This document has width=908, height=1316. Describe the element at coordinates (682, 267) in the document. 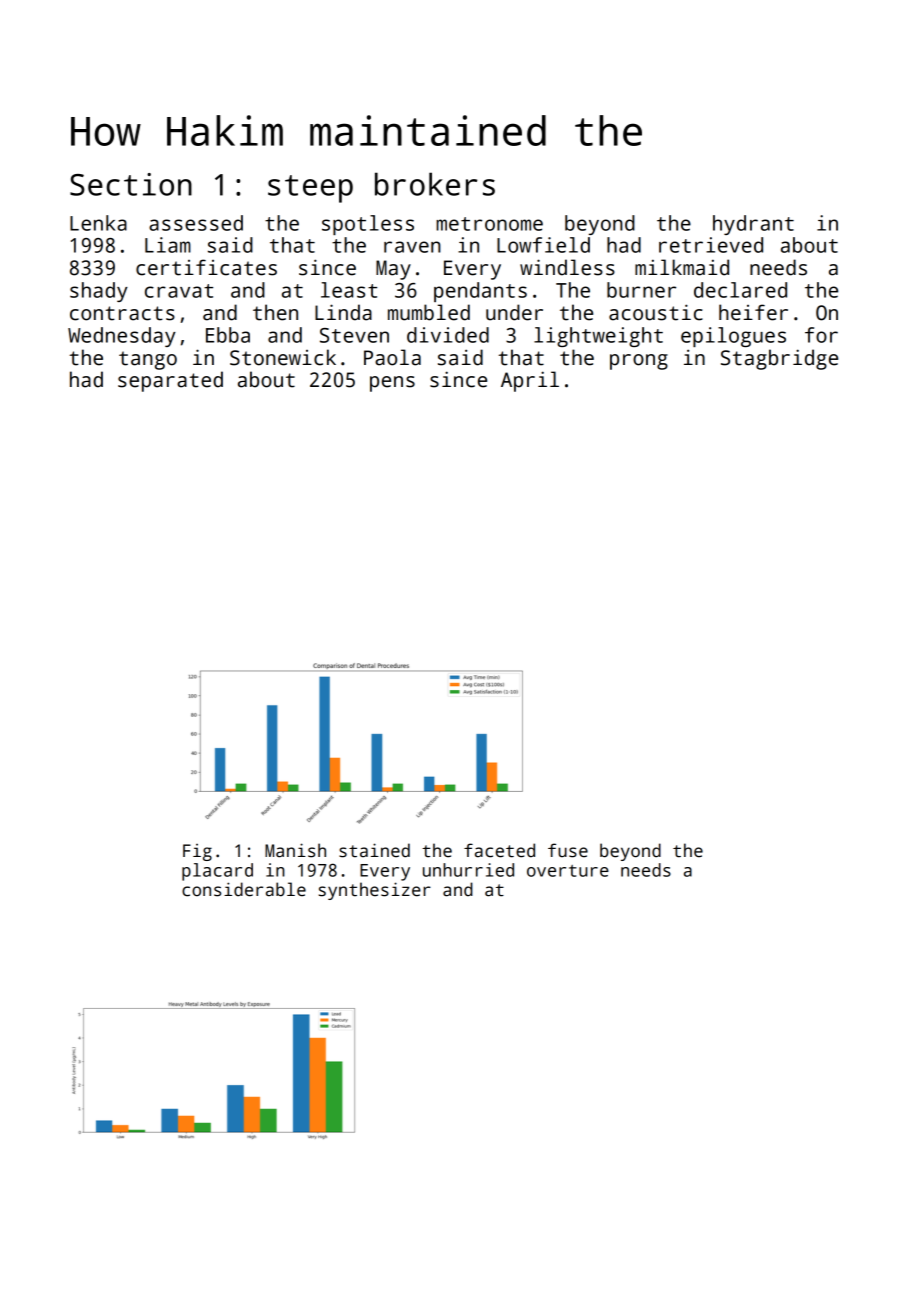

I see `milkmaid` at that location.
